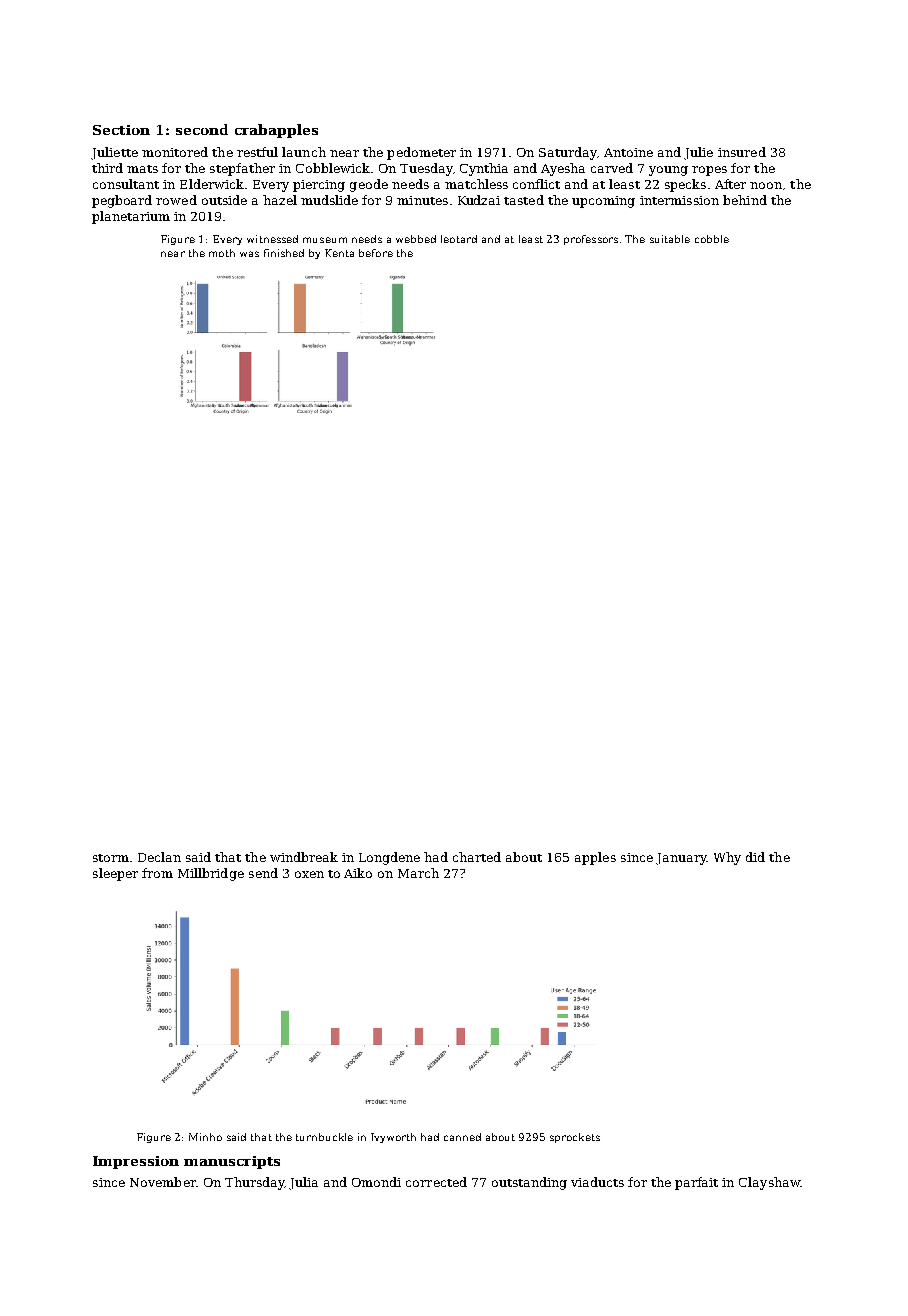  I want to click on Why, so click(727, 858).
